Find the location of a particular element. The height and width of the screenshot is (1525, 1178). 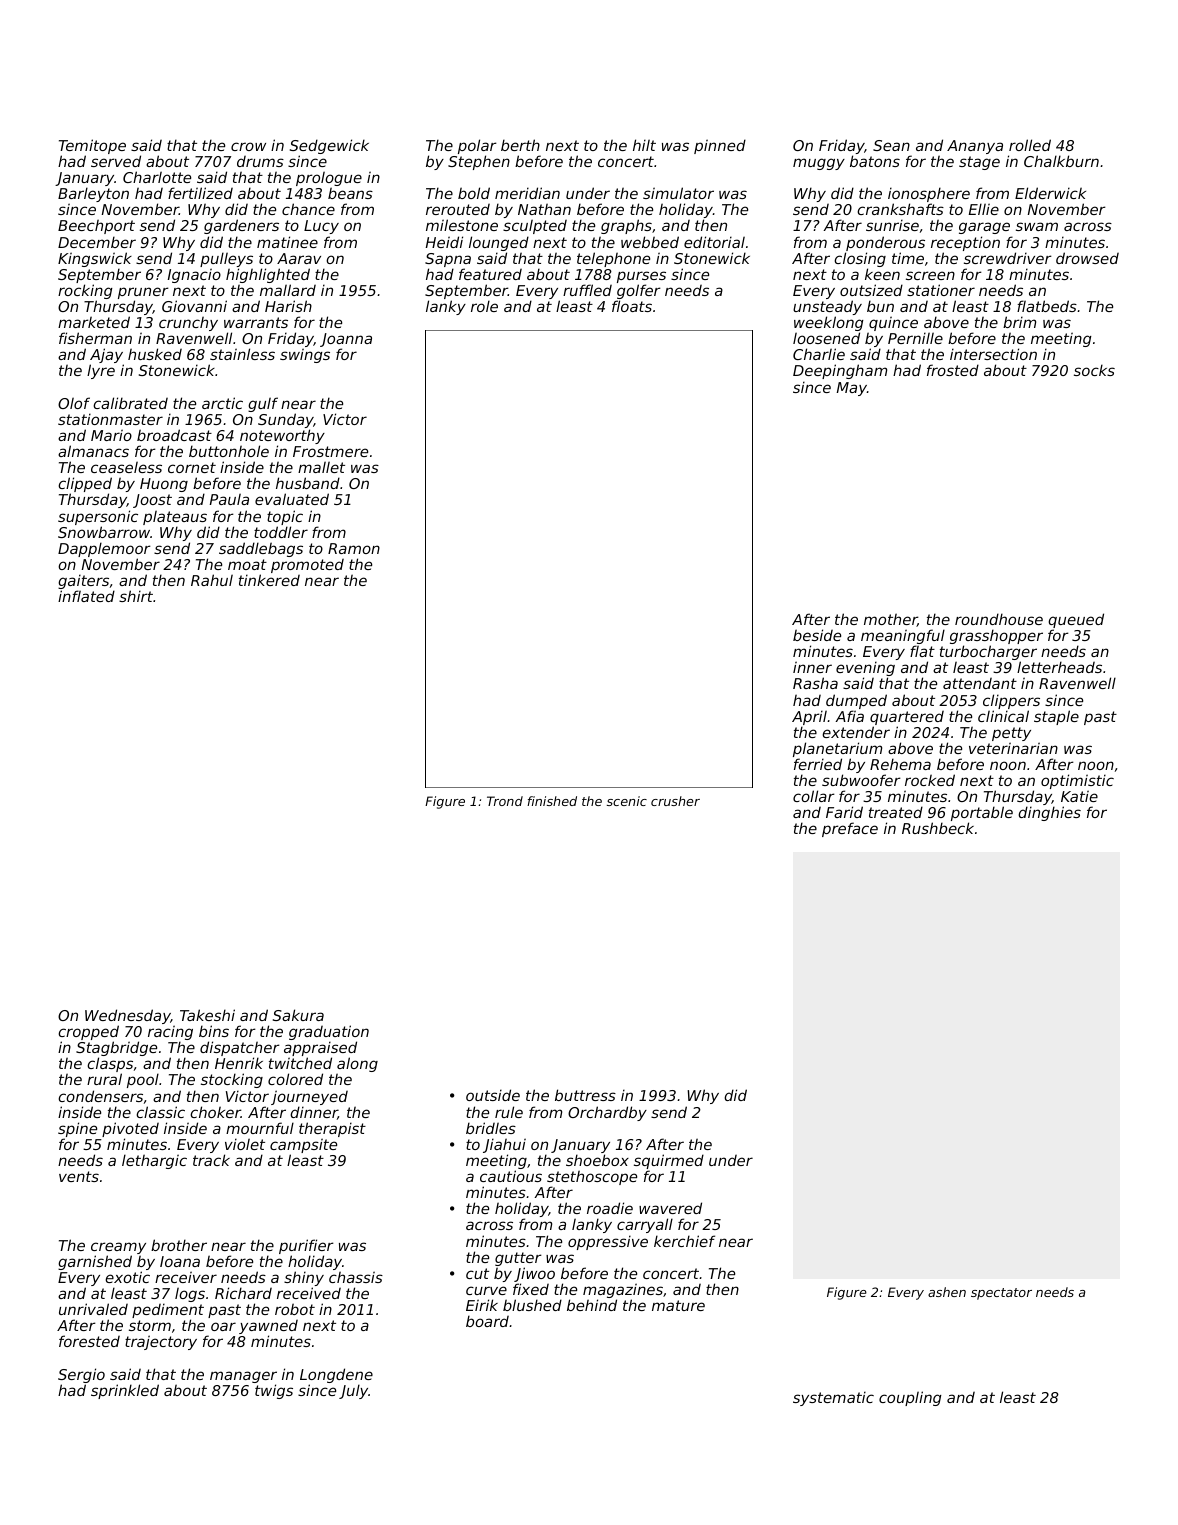

beside is located at coordinates (817, 635).
